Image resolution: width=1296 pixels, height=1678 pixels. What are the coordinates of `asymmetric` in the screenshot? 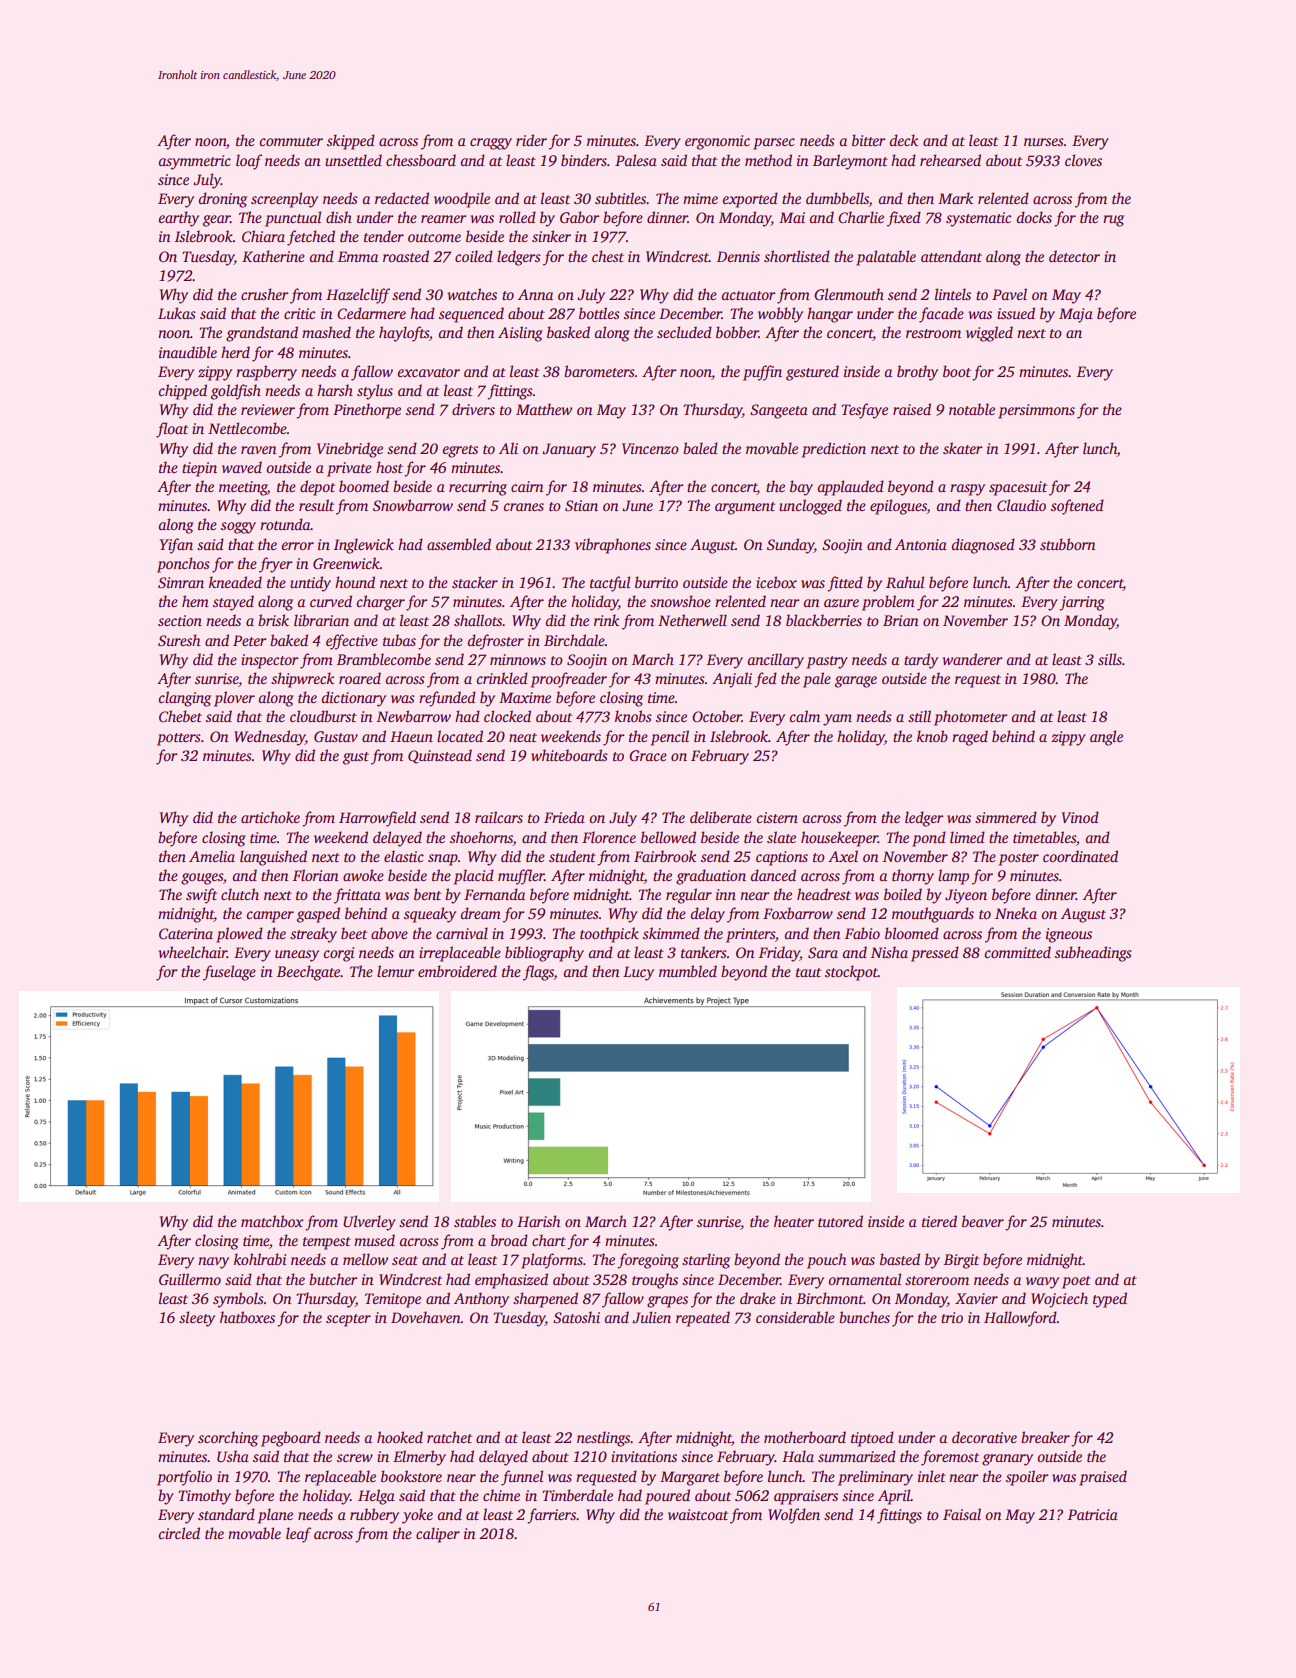 It's located at (194, 162).
